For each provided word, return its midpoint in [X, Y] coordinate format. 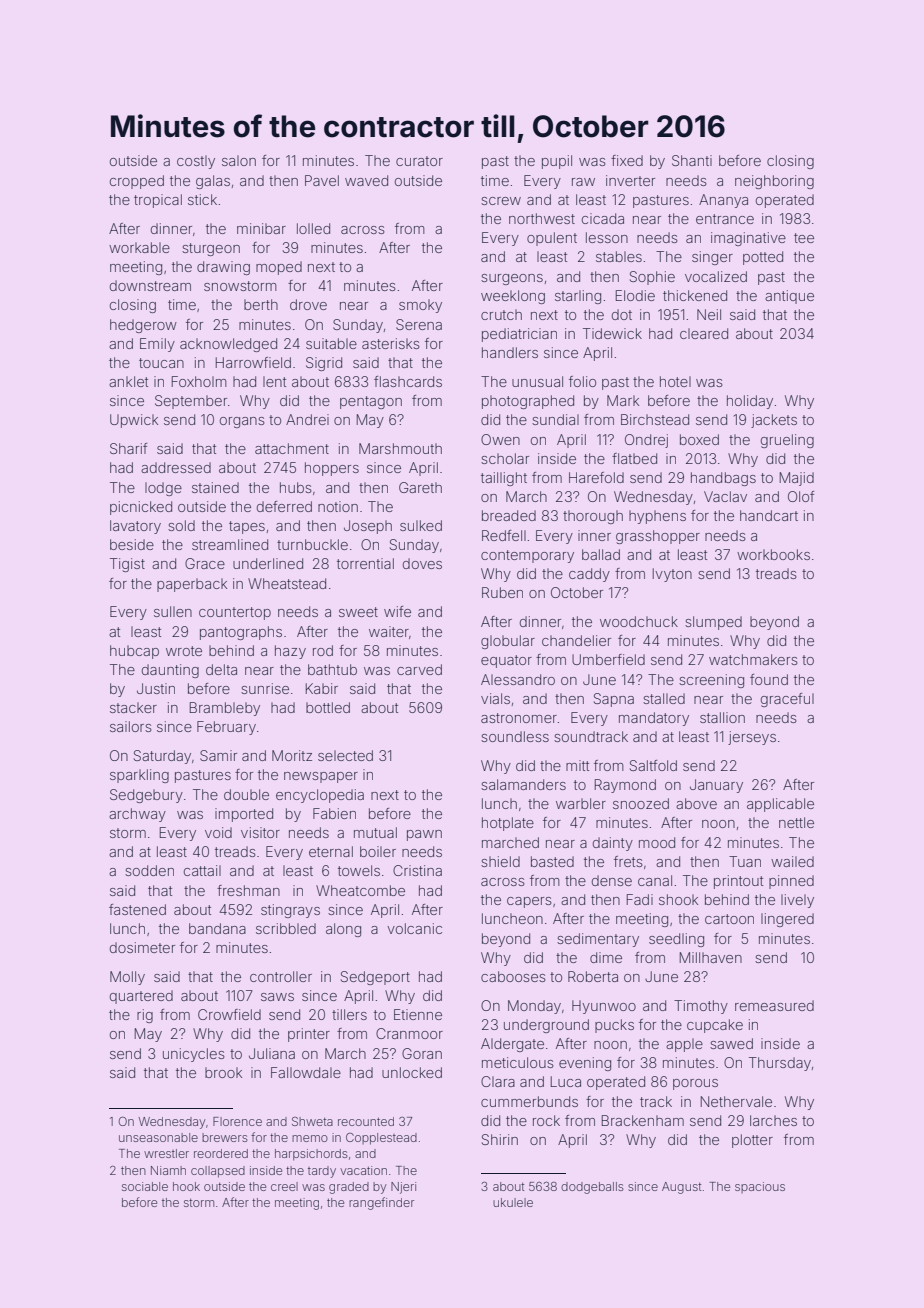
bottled [328, 707]
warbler [581, 803]
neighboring [774, 182]
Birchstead [655, 419]
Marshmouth [400, 448]
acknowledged [228, 345]
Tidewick [612, 333]
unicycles [194, 1055]
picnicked [141, 508]
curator [419, 161]
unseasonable [158, 1137]
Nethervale [736, 1101]
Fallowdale [306, 1072]
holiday [750, 402]
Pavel [322, 180]
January [716, 786]
